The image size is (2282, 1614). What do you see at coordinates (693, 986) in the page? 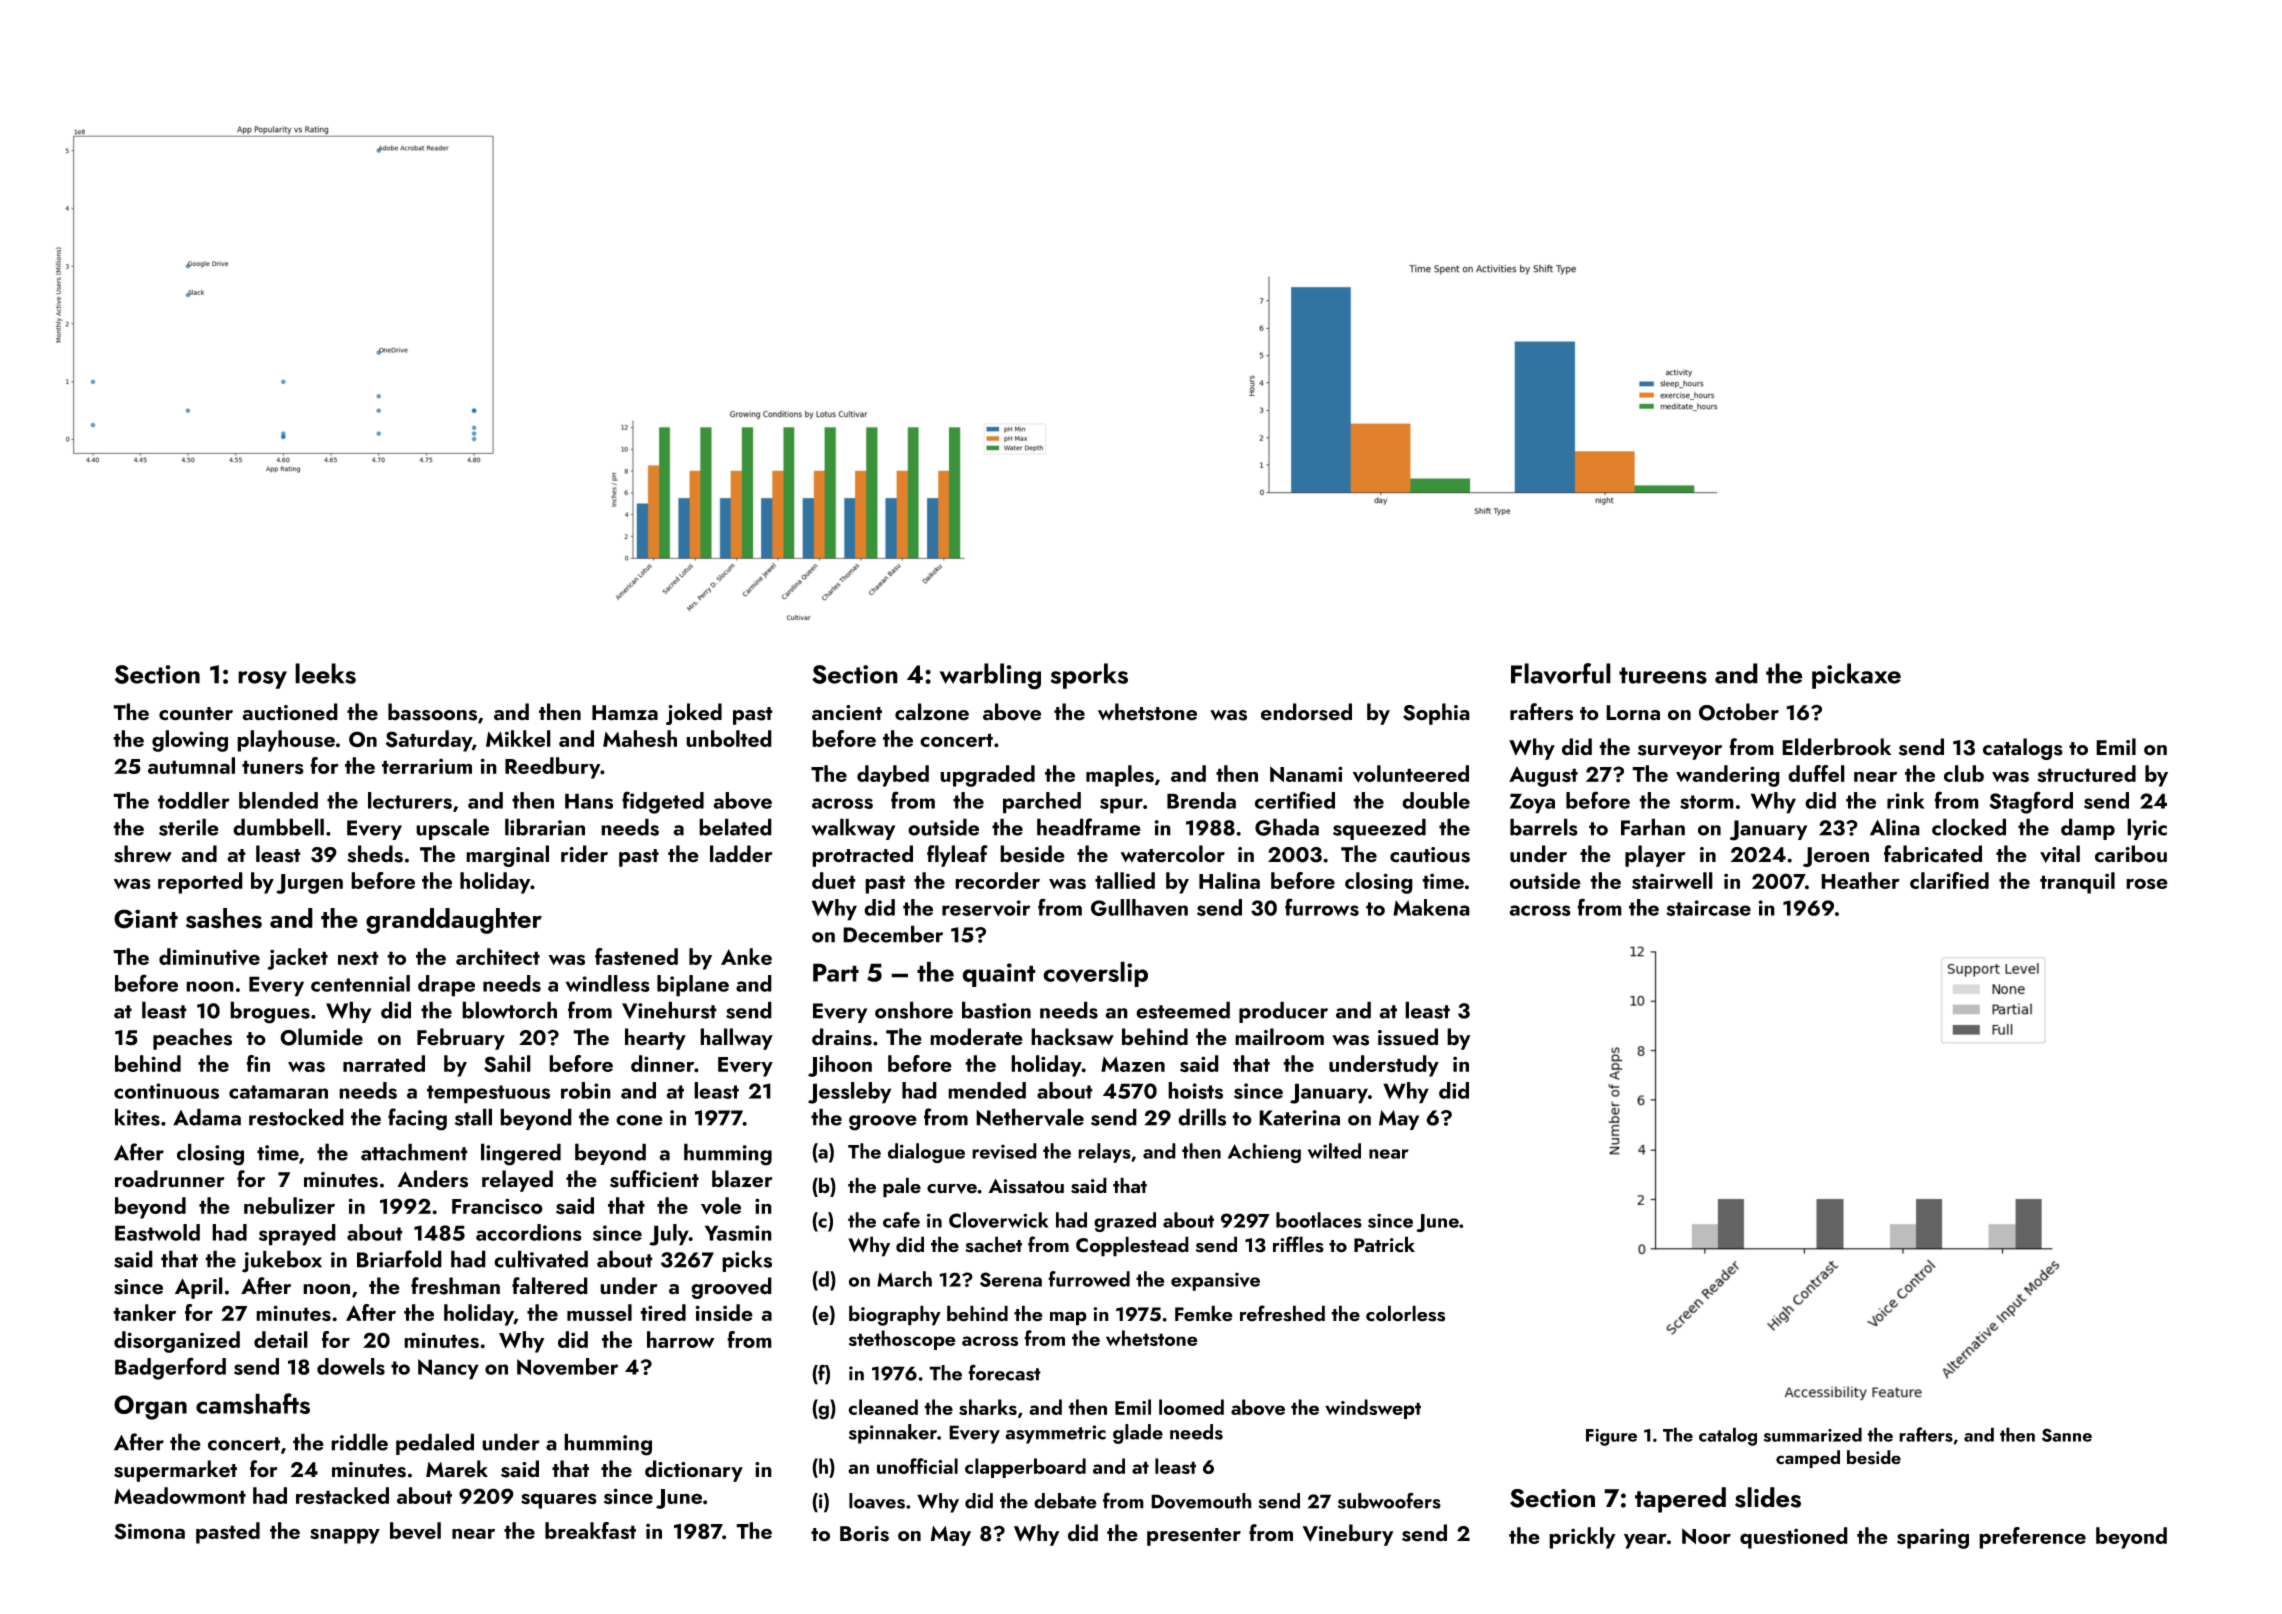
I see `biplane` at bounding box center [693, 986].
